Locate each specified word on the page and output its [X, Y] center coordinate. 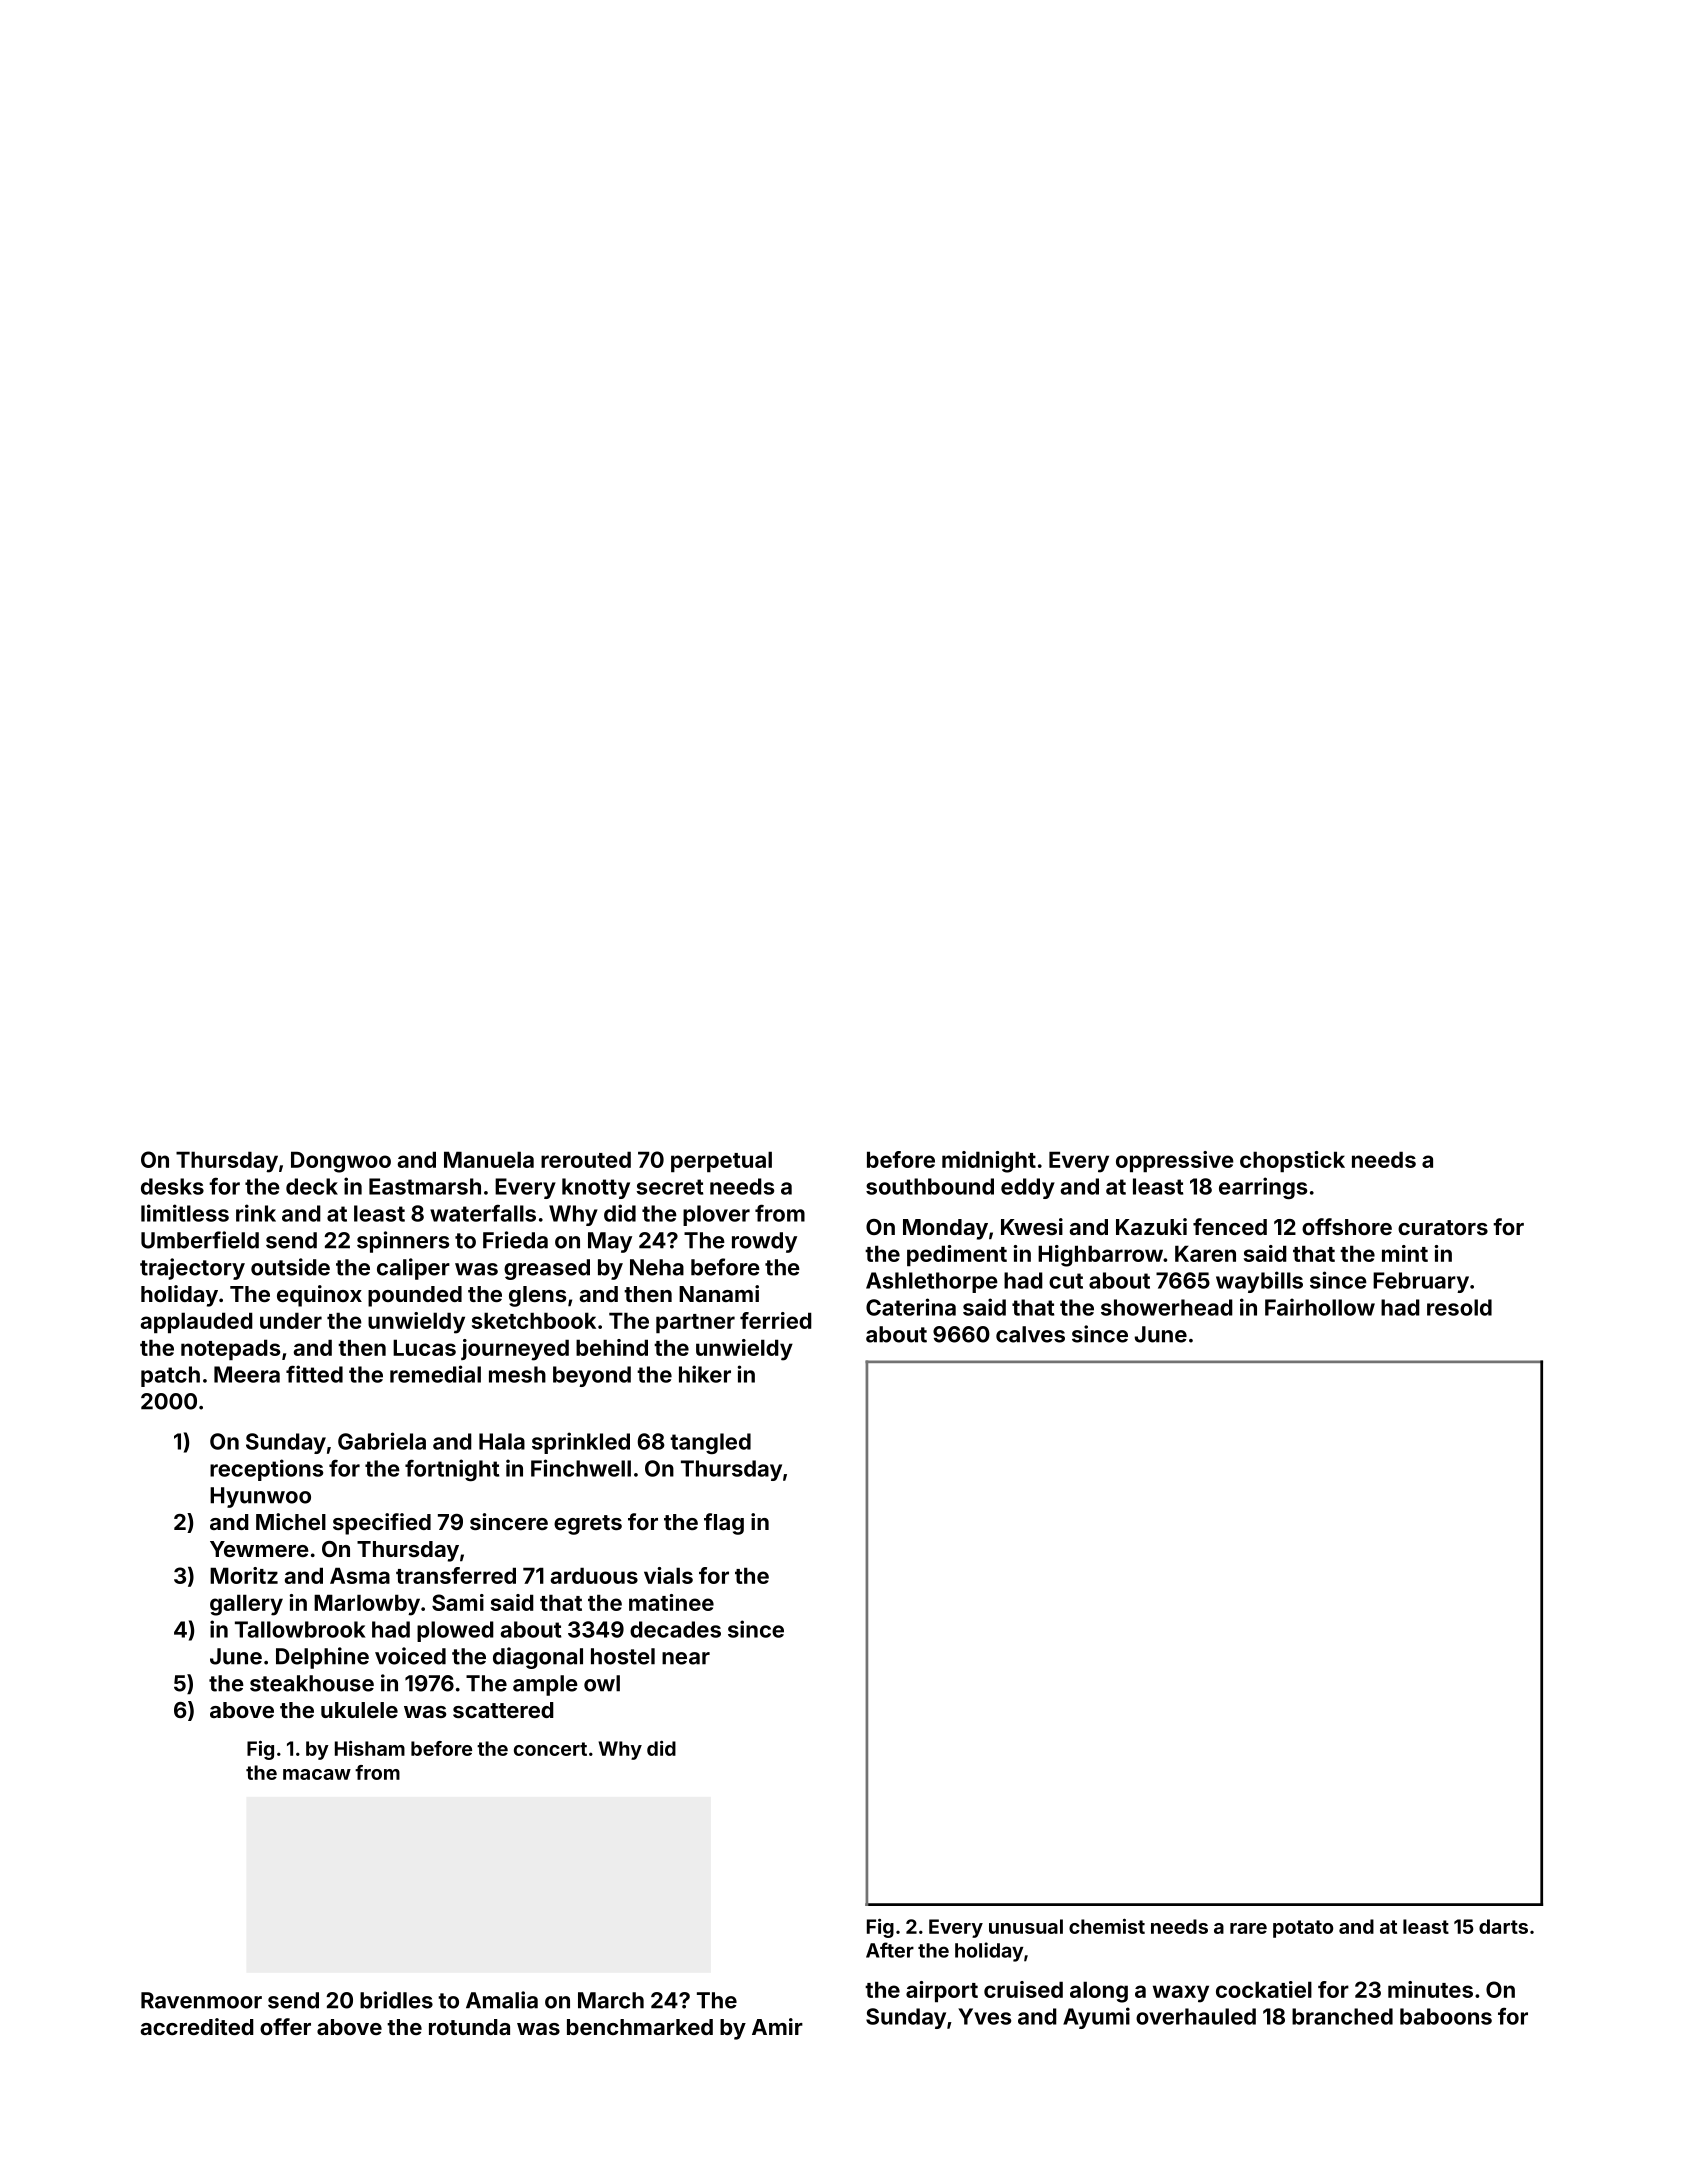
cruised [1023, 1989]
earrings [1263, 1188]
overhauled [1196, 2016]
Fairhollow [1320, 1307]
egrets [588, 1525]
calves [1030, 1334]
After [890, 1950]
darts [1503, 1926]
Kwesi [1032, 1226]
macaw [317, 1774]
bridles [396, 2000]
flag [724, 1524]
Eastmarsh [425, 1186]
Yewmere [259, 1549]
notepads [230, 1349]
